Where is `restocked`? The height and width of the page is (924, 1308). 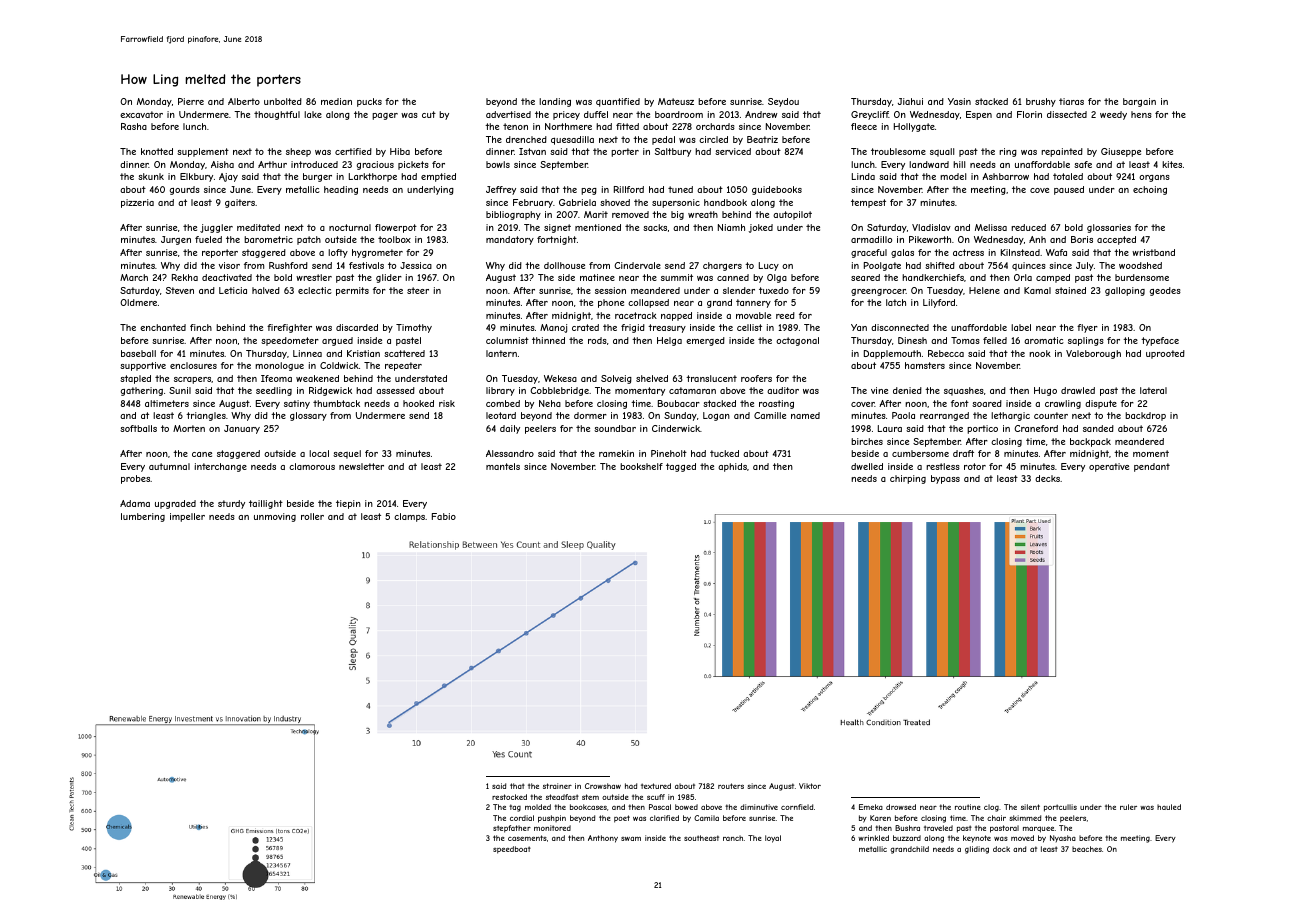 restocked is located at coordinates (509, 797).
